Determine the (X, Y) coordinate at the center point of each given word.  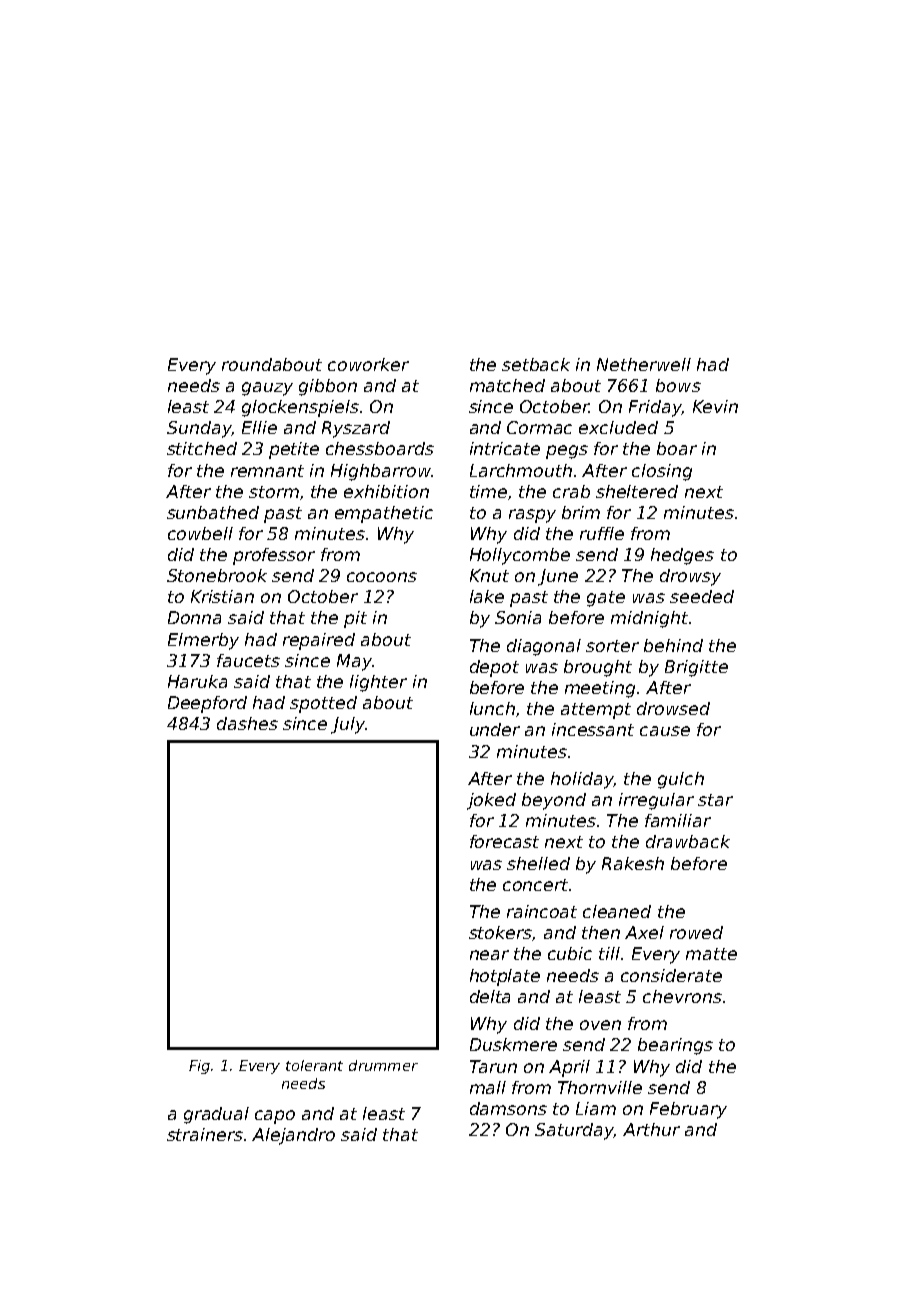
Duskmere (513, 1044)
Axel (644, 932)
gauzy (267, 389)
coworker (368, 364)
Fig (199, 1067)
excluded (618, 427)
